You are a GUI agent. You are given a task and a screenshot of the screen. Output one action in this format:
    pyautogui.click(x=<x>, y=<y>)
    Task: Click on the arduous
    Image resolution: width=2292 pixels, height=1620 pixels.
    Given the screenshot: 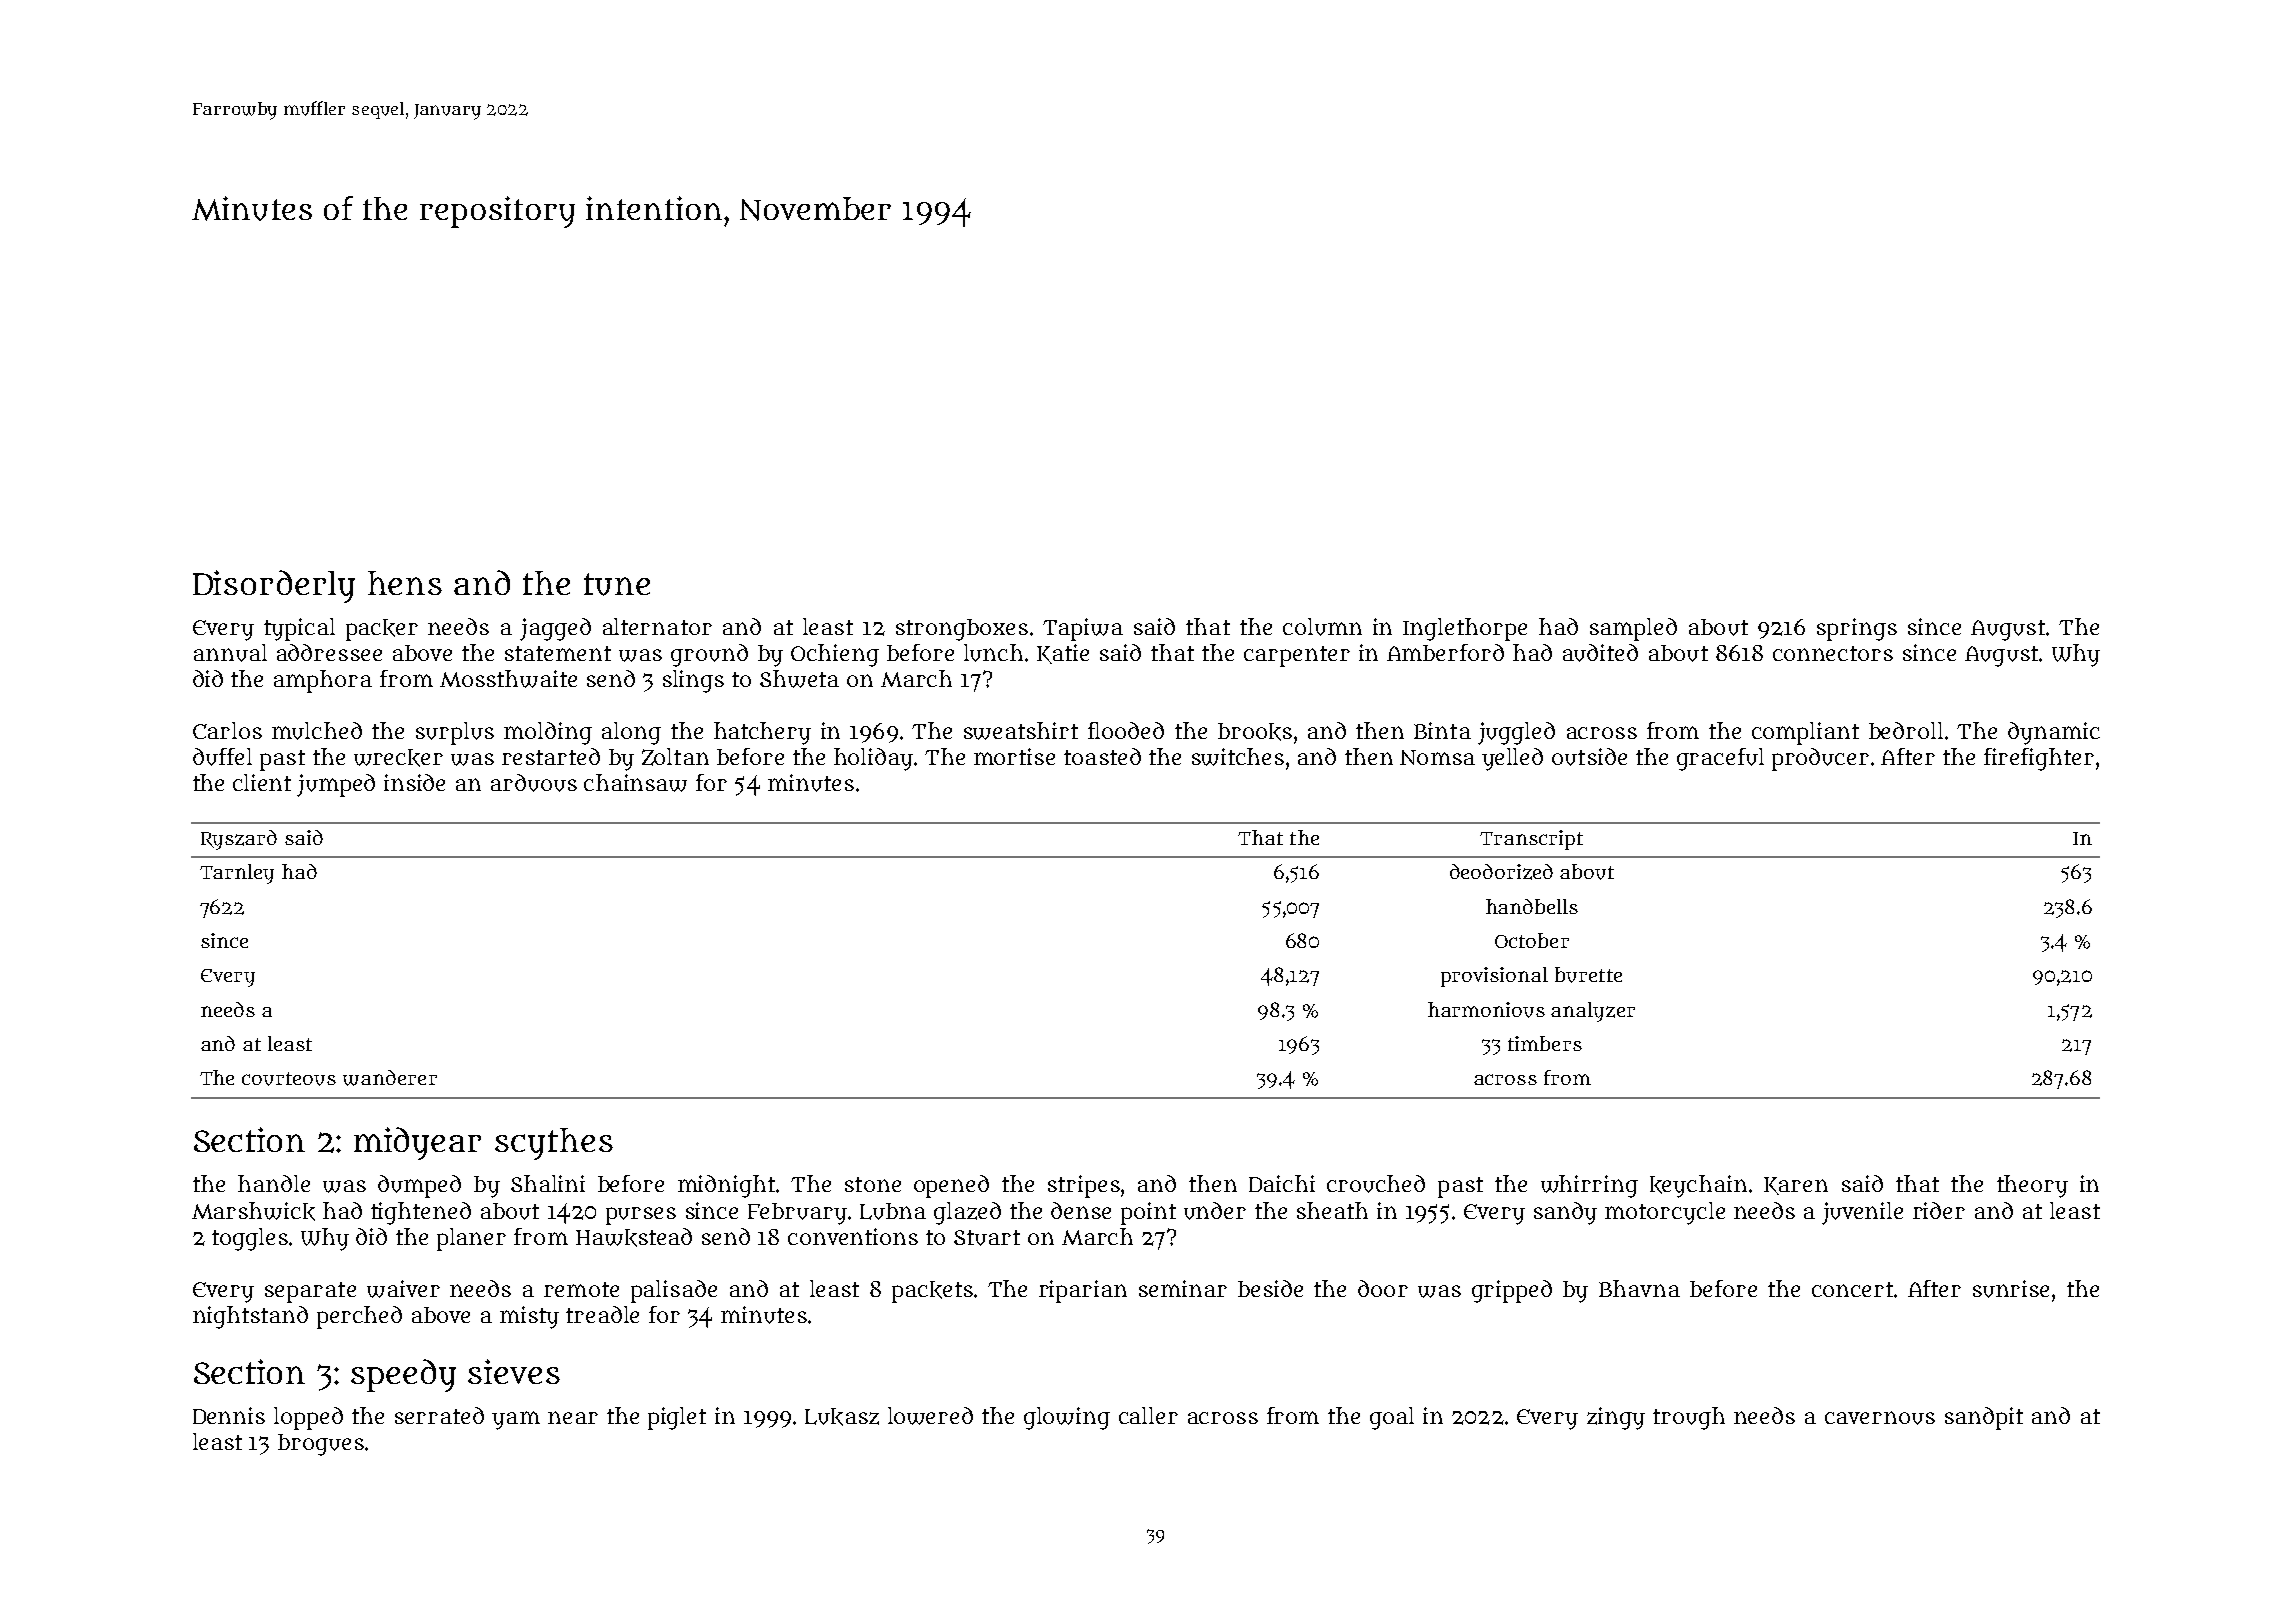 What is the action you would take?
    pyautogui.click(x=534, y=783)
